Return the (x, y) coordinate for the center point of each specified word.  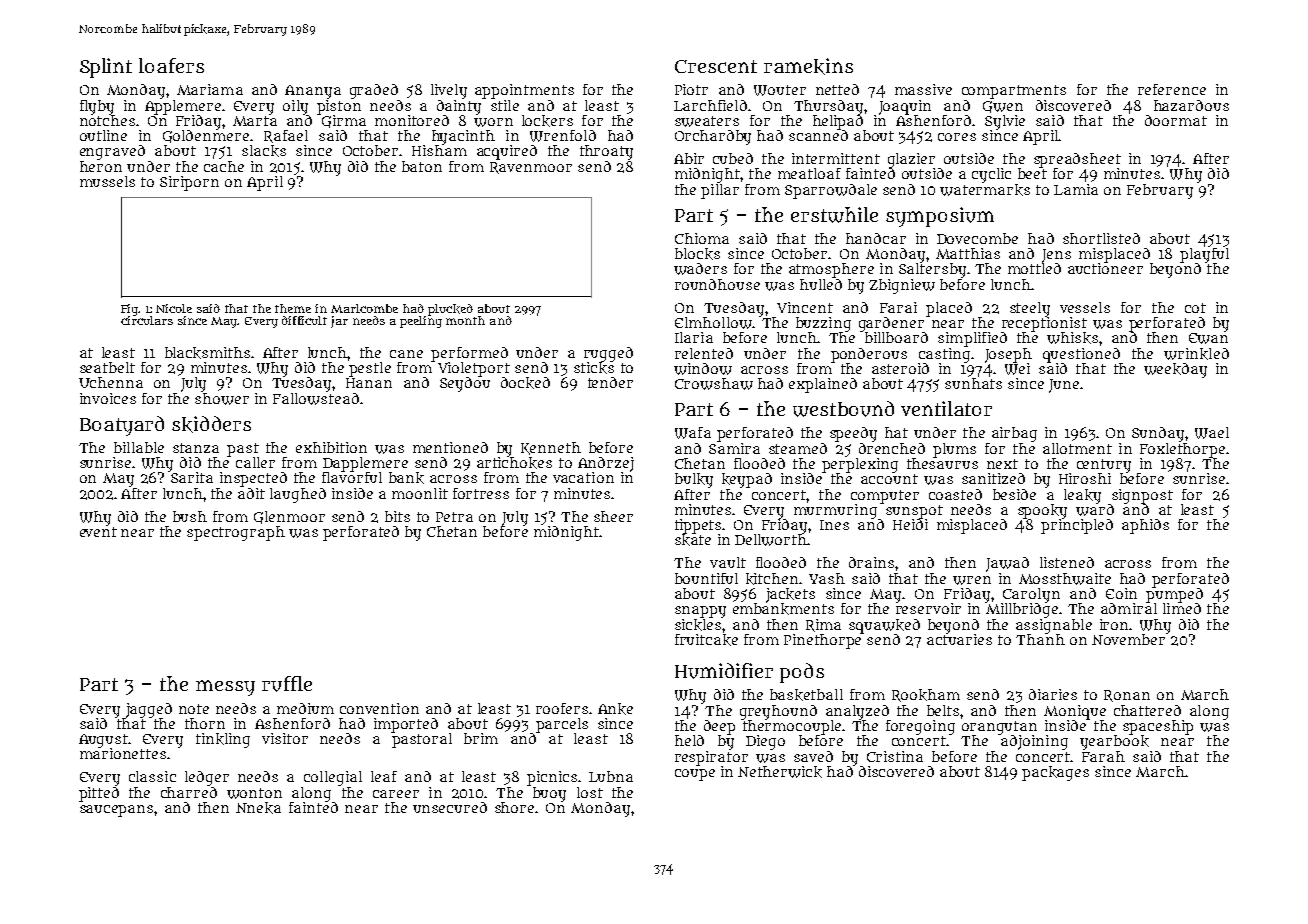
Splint (106, 68)
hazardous (1191, 105)
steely (1030, 309)
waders (700, 269)
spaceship (1158, 727)
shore (514, 807)
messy (225, 688)
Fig (130, 310)
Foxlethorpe (1182, 450)
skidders (211, 424)
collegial (333, 778)
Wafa (693, 433)
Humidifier (724, 671)
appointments (524, 91)
